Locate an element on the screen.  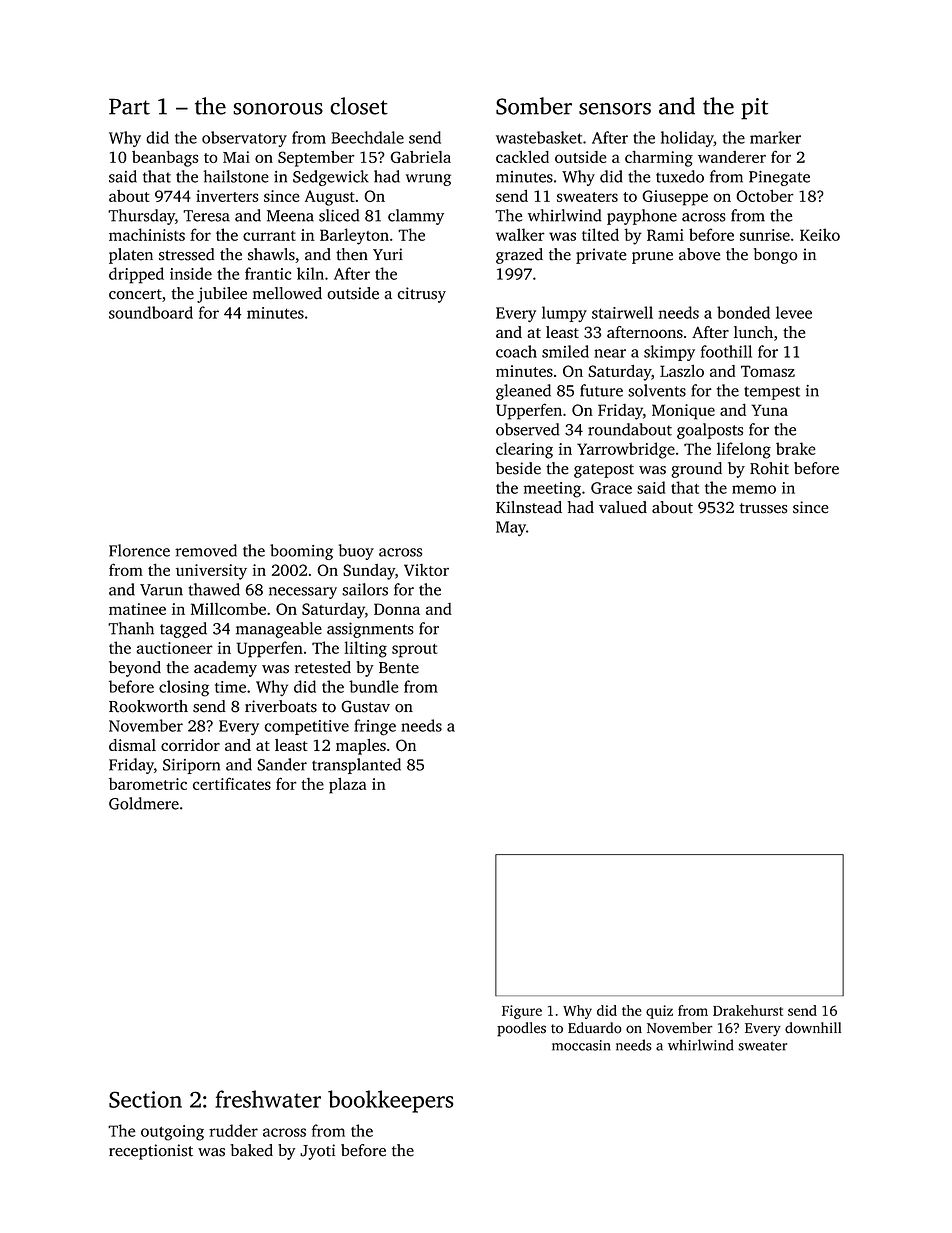
Somber is located at coordinates (534, 106).
